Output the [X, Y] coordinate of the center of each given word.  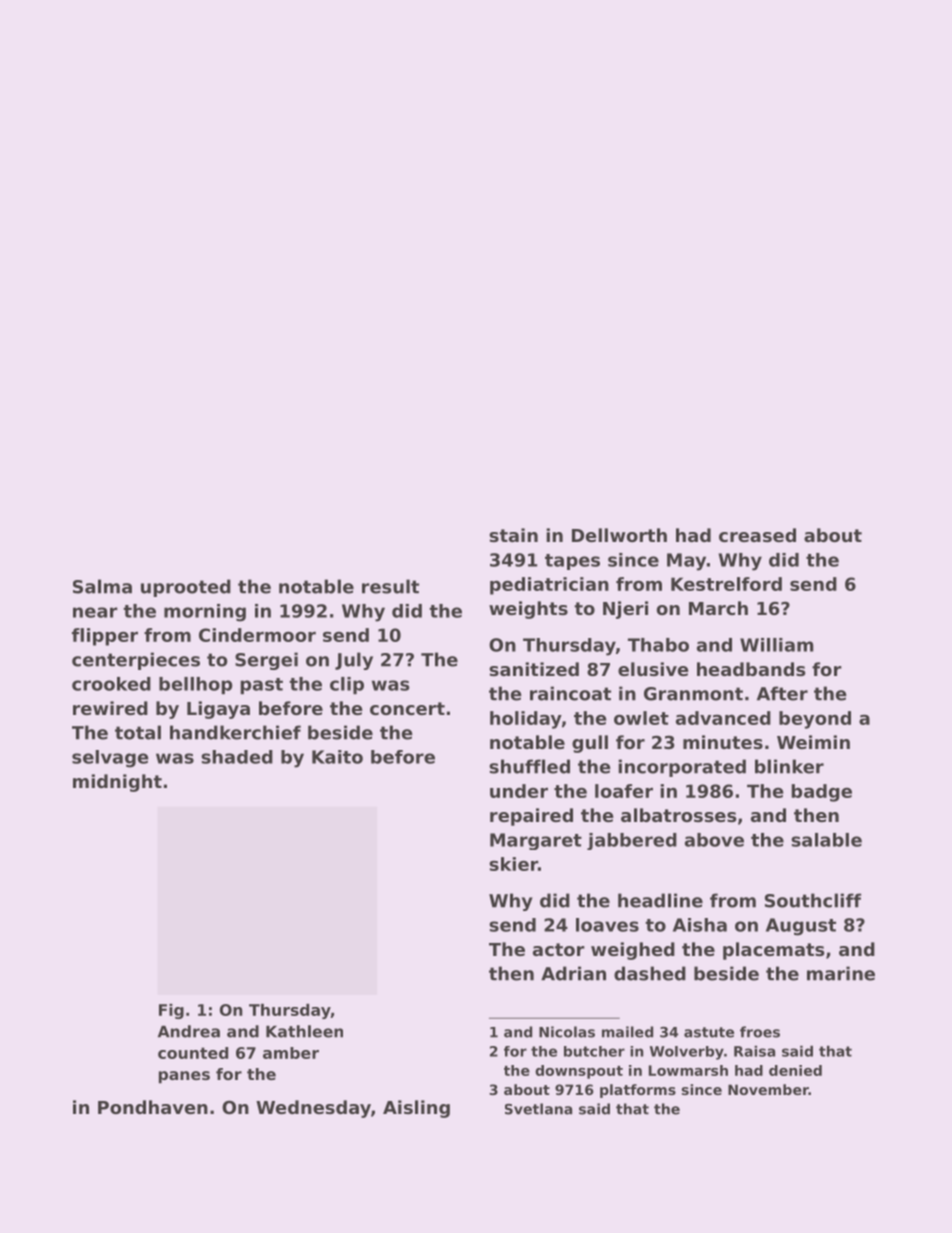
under [519, 791]
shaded [237, 757]
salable [826, 840]
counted [193, 1053]
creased [757, 535]
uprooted [186, 588]
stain [513, 535]
